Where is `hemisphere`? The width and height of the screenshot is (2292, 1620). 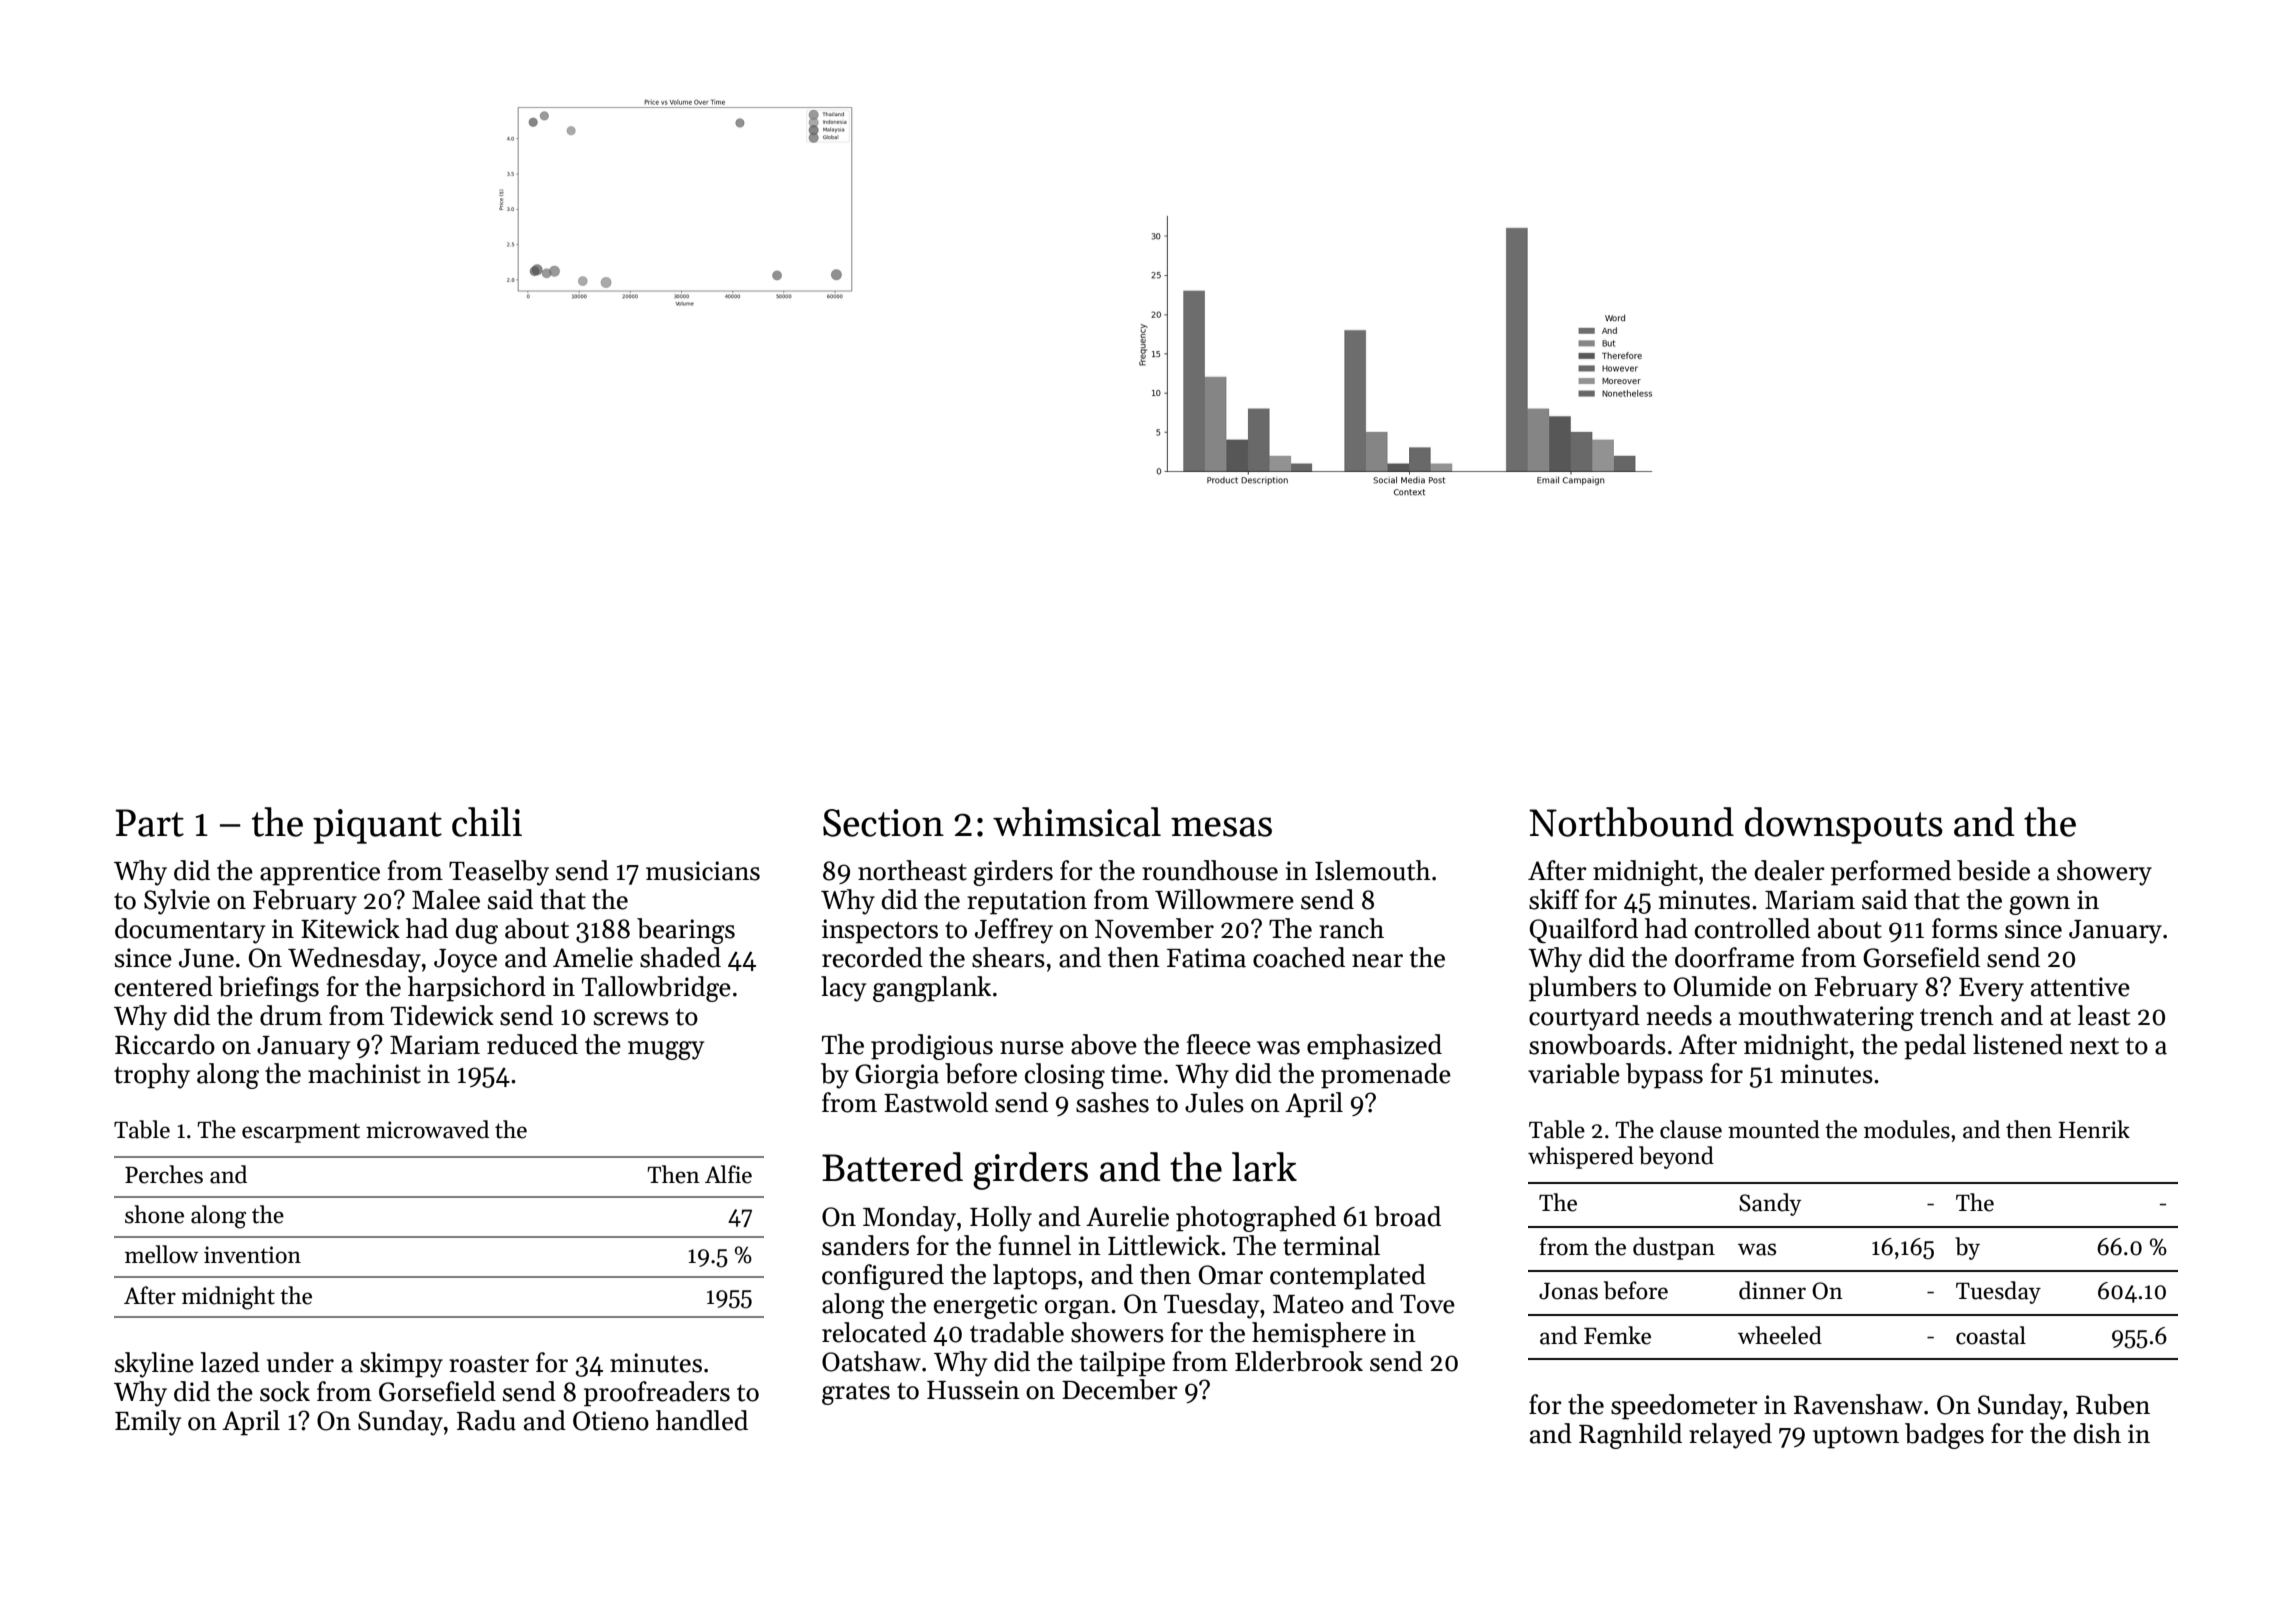
hemisphere is located at coordinates (1319, 1335).
